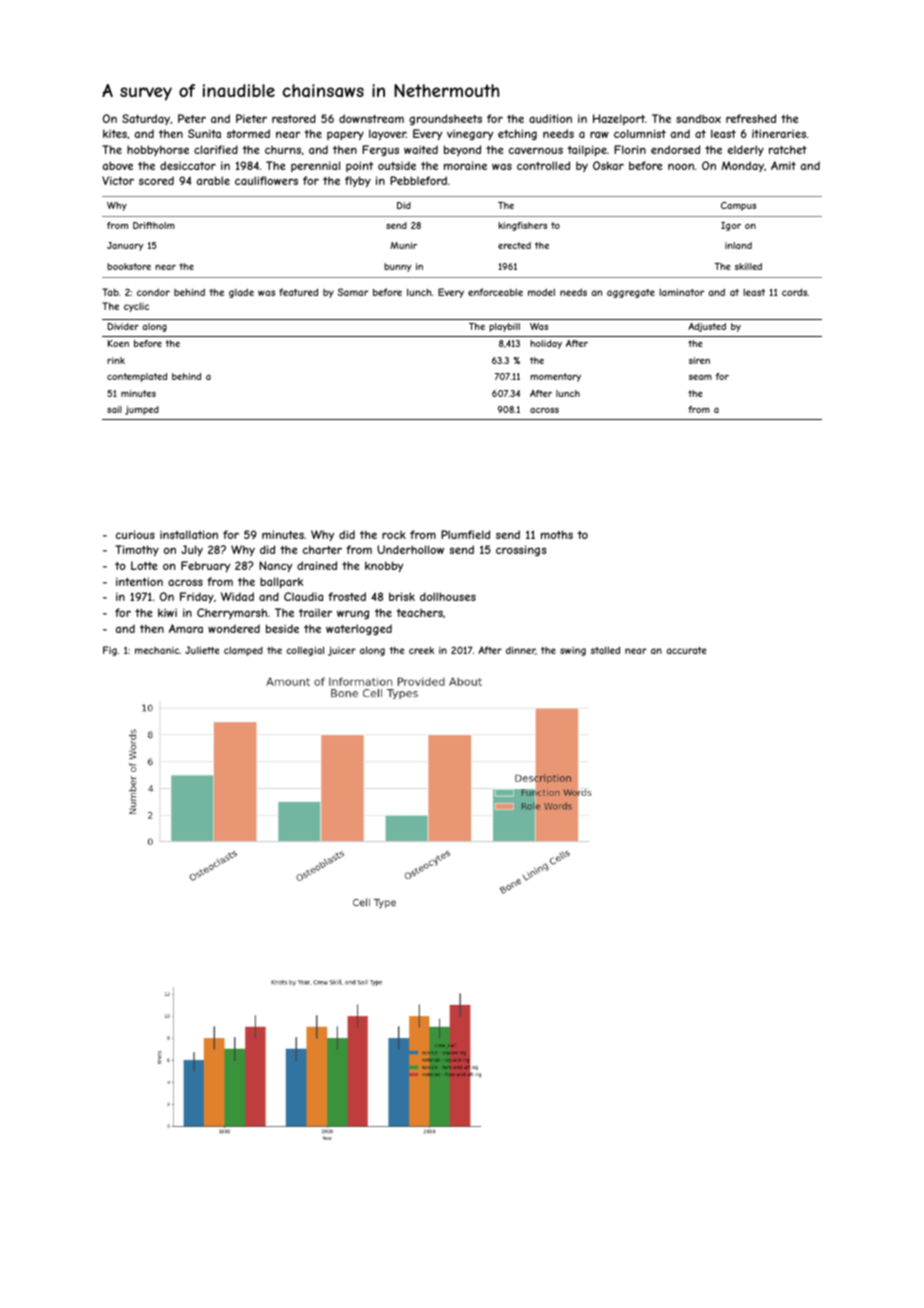 This screenshot has height=1308, width=924. Describe the element at coordinates (495, 292) in the screenshot. I see `enforceable` at that location.
